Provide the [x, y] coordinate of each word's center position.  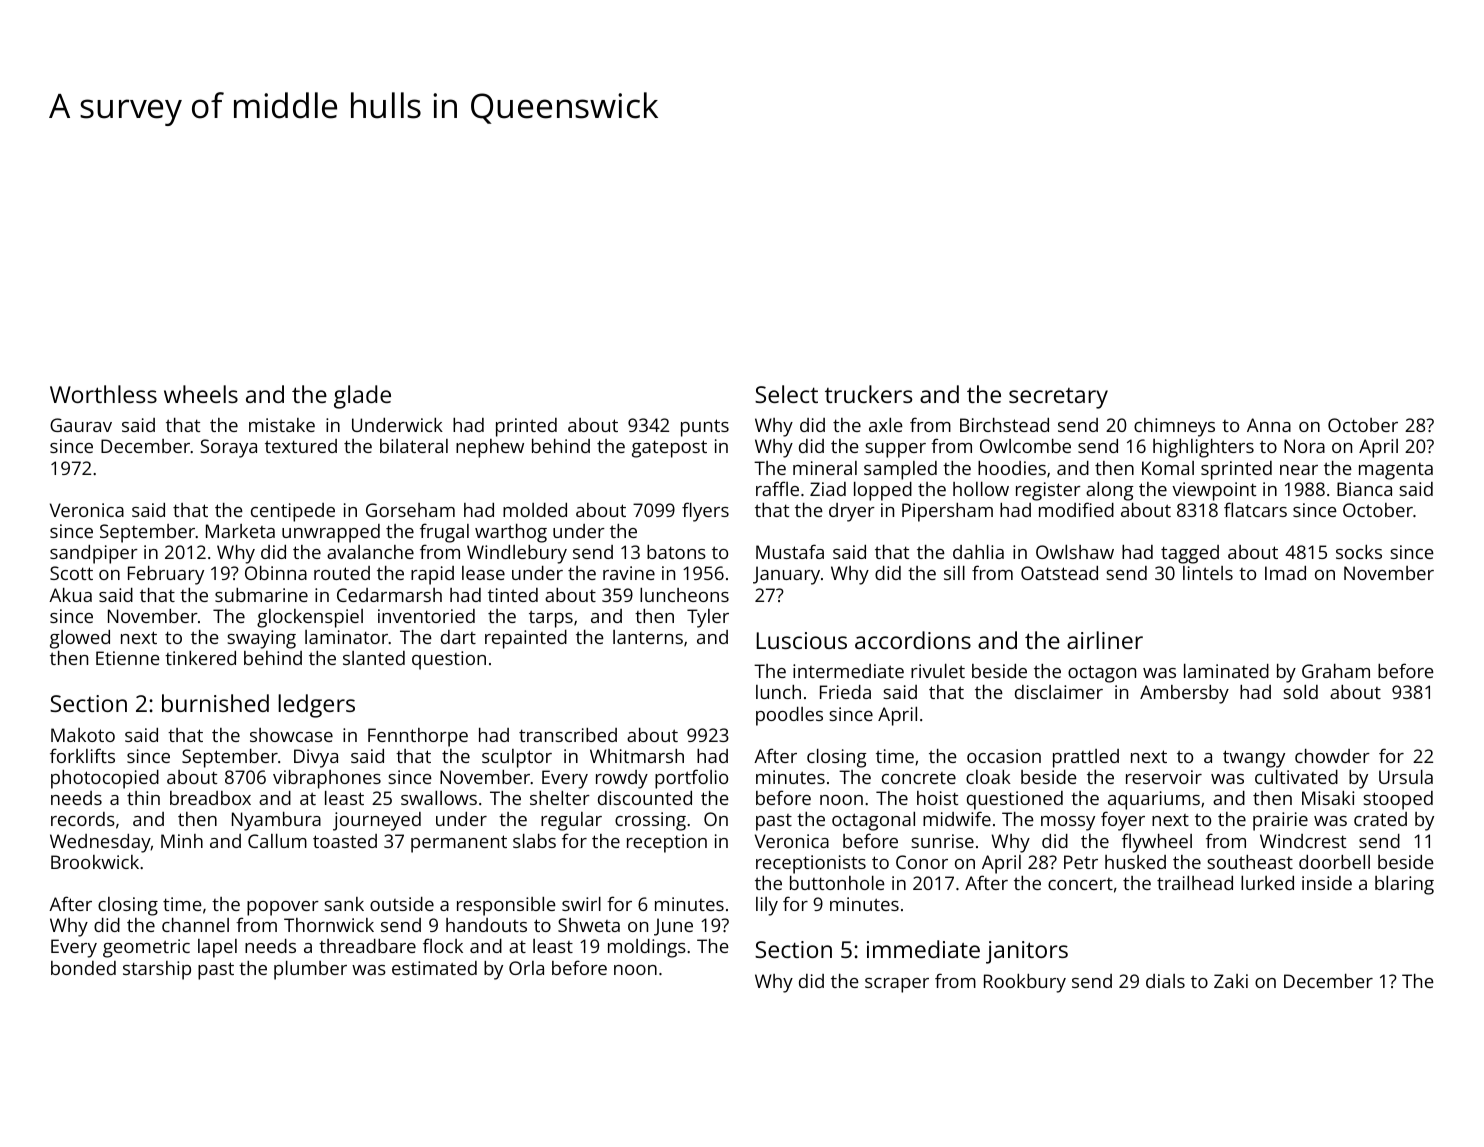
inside [1327, 883]
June [673, 927]
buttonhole [837, 883]
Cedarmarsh [389, 595]
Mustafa [790, 551]
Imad [1285, 573]
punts [705, 428]
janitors [1027, 952]
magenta [1396, 471]
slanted [374, 658]
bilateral [414, 446]
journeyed [377, 821]
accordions [913, 640]
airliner [1105, 640]
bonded [83, 968]
